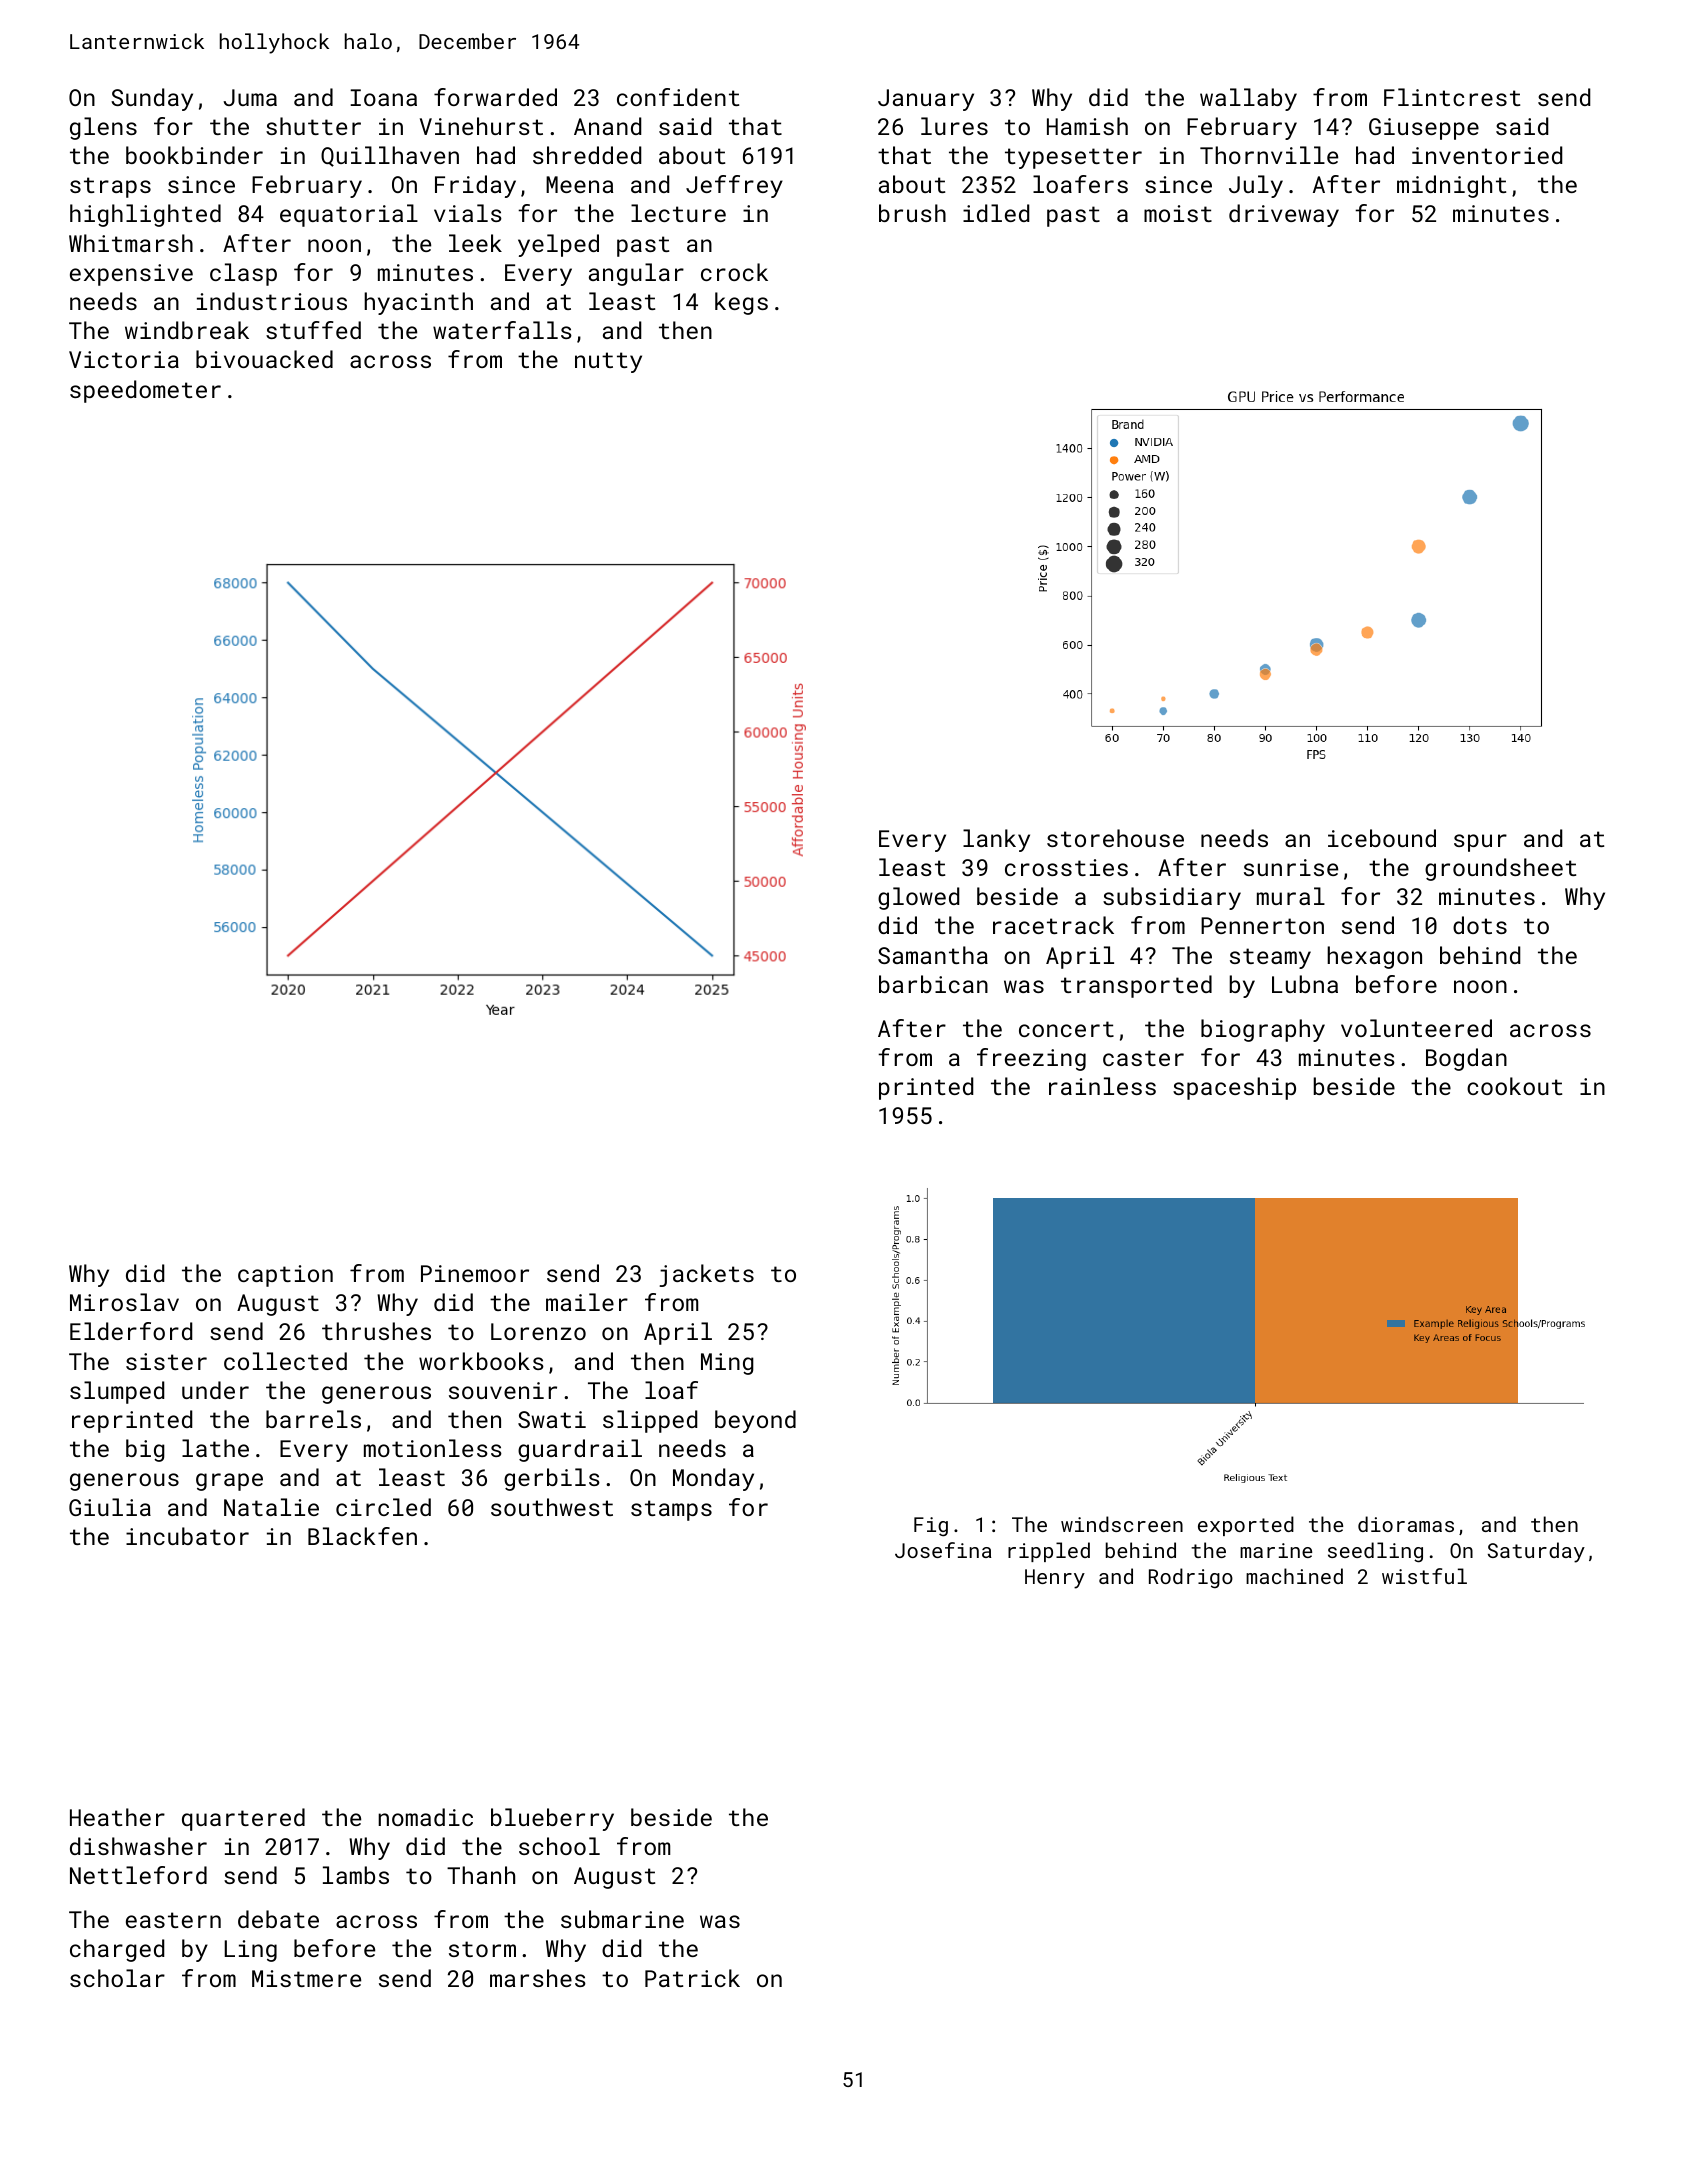 The height and width of the page is (2178, 1683). Describe the element at coordinates (145, 391) in the page. I see `speedometer` at that location.
